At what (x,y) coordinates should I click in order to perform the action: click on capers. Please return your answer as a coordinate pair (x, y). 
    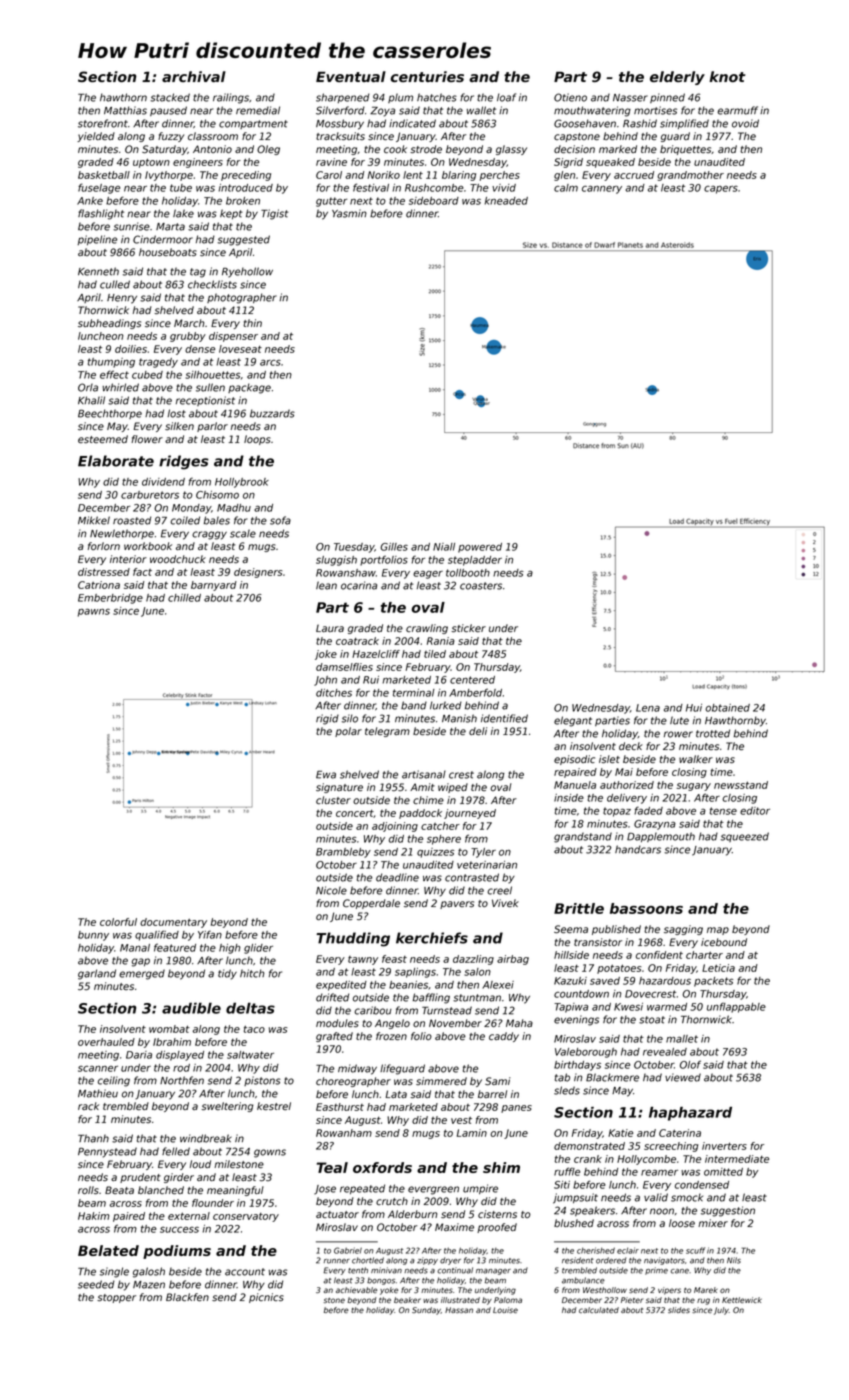
    Looking at the image, I should click on (721, 190).
